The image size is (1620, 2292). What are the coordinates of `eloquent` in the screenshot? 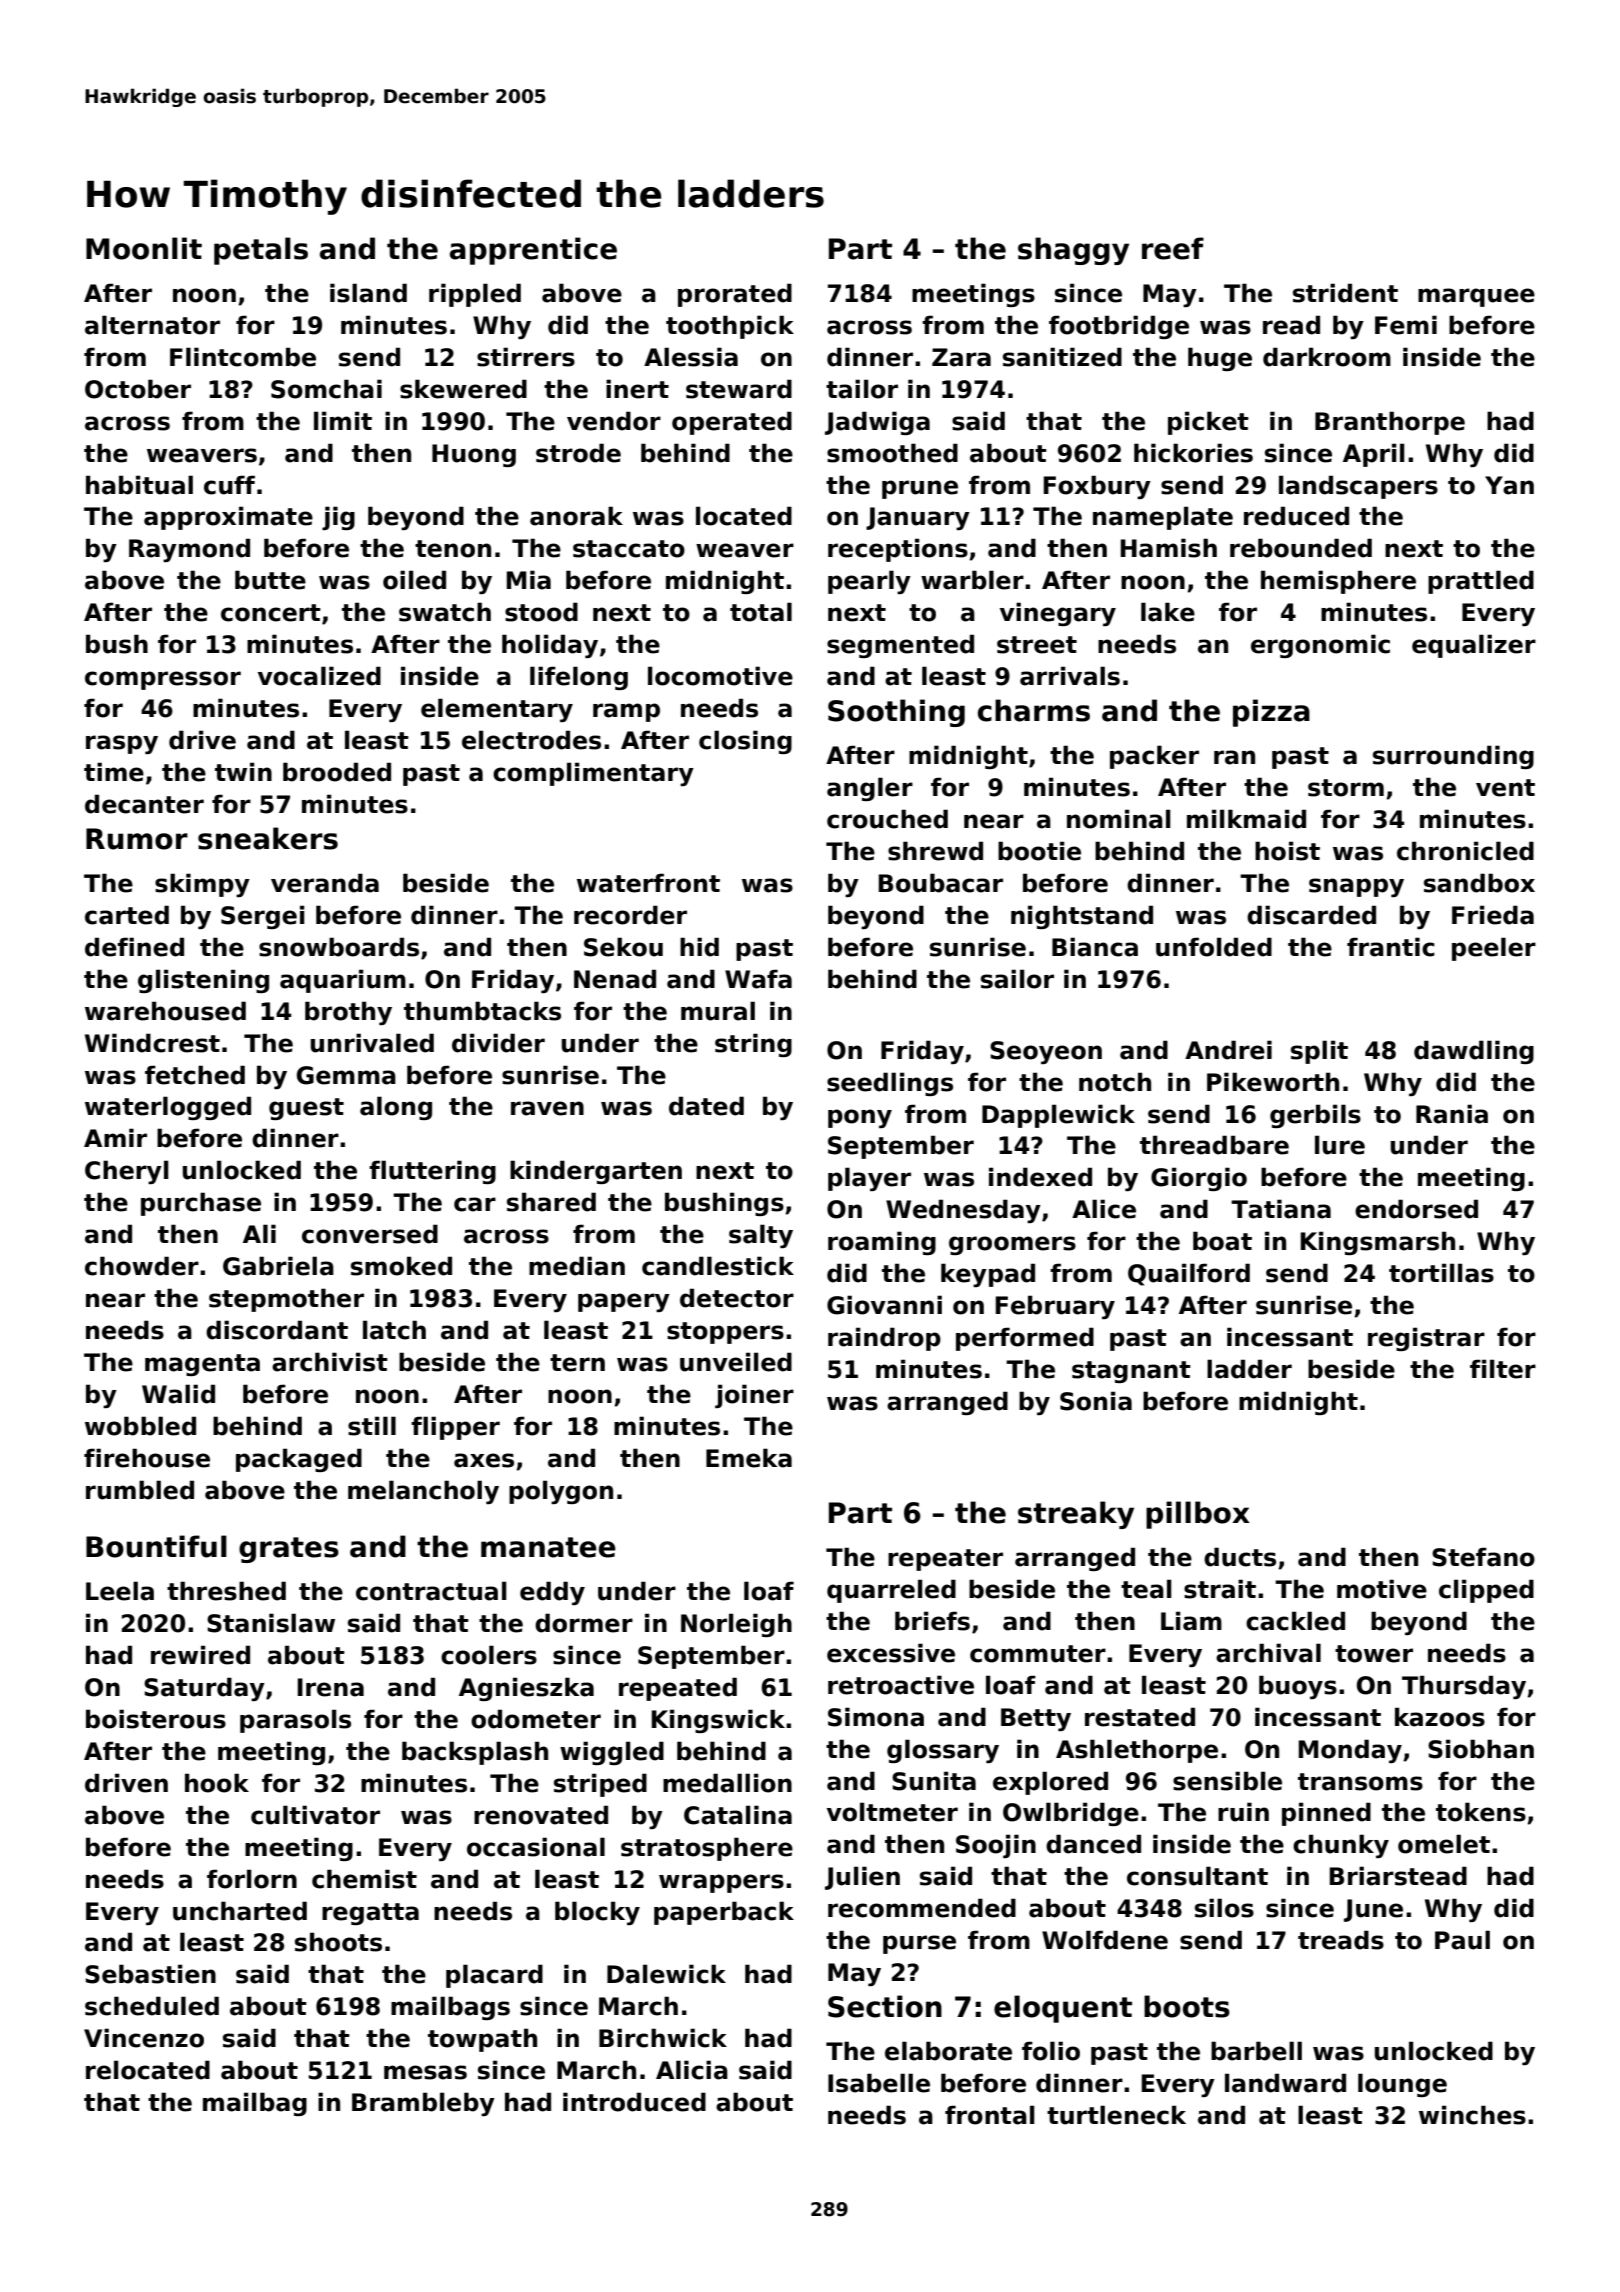 It's located at (1063, 2009).
